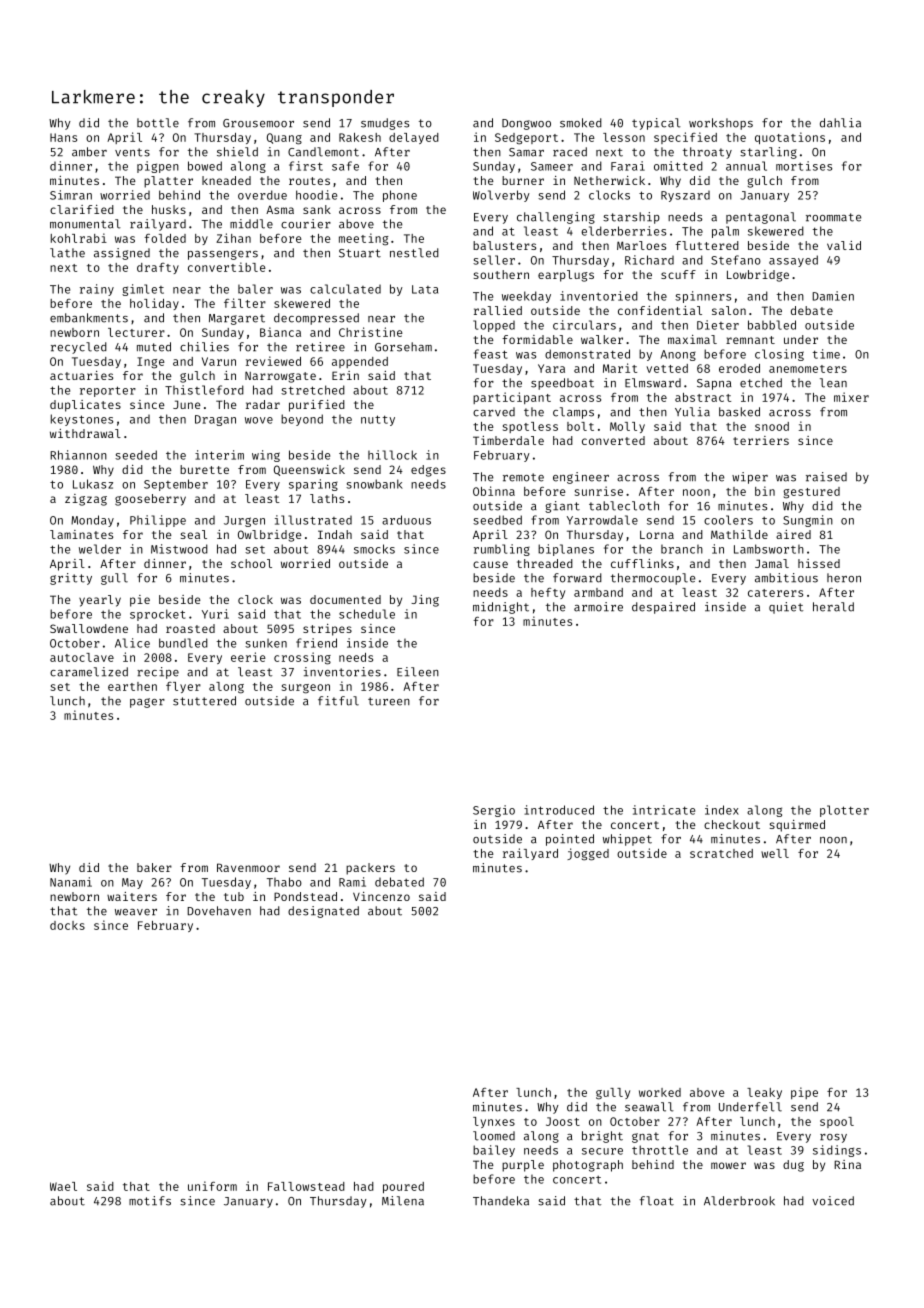 The width and height of the screenshot is (924, 1308). I want to click on raised, so click(826, 477).
